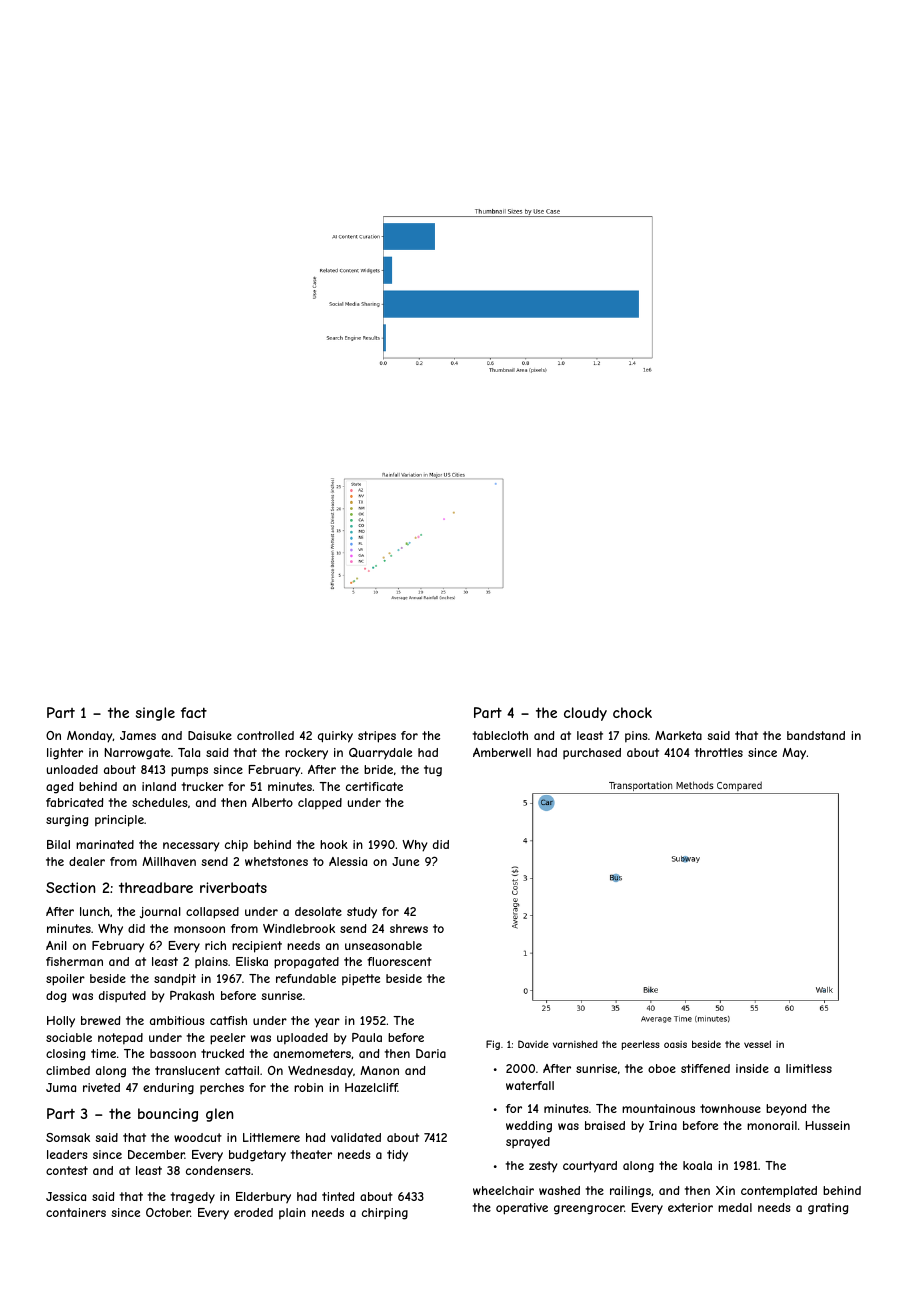  What do you see at coordinates (177, 1020) in the image?
I see `ambitious` at bounding box center [177, 1020].
